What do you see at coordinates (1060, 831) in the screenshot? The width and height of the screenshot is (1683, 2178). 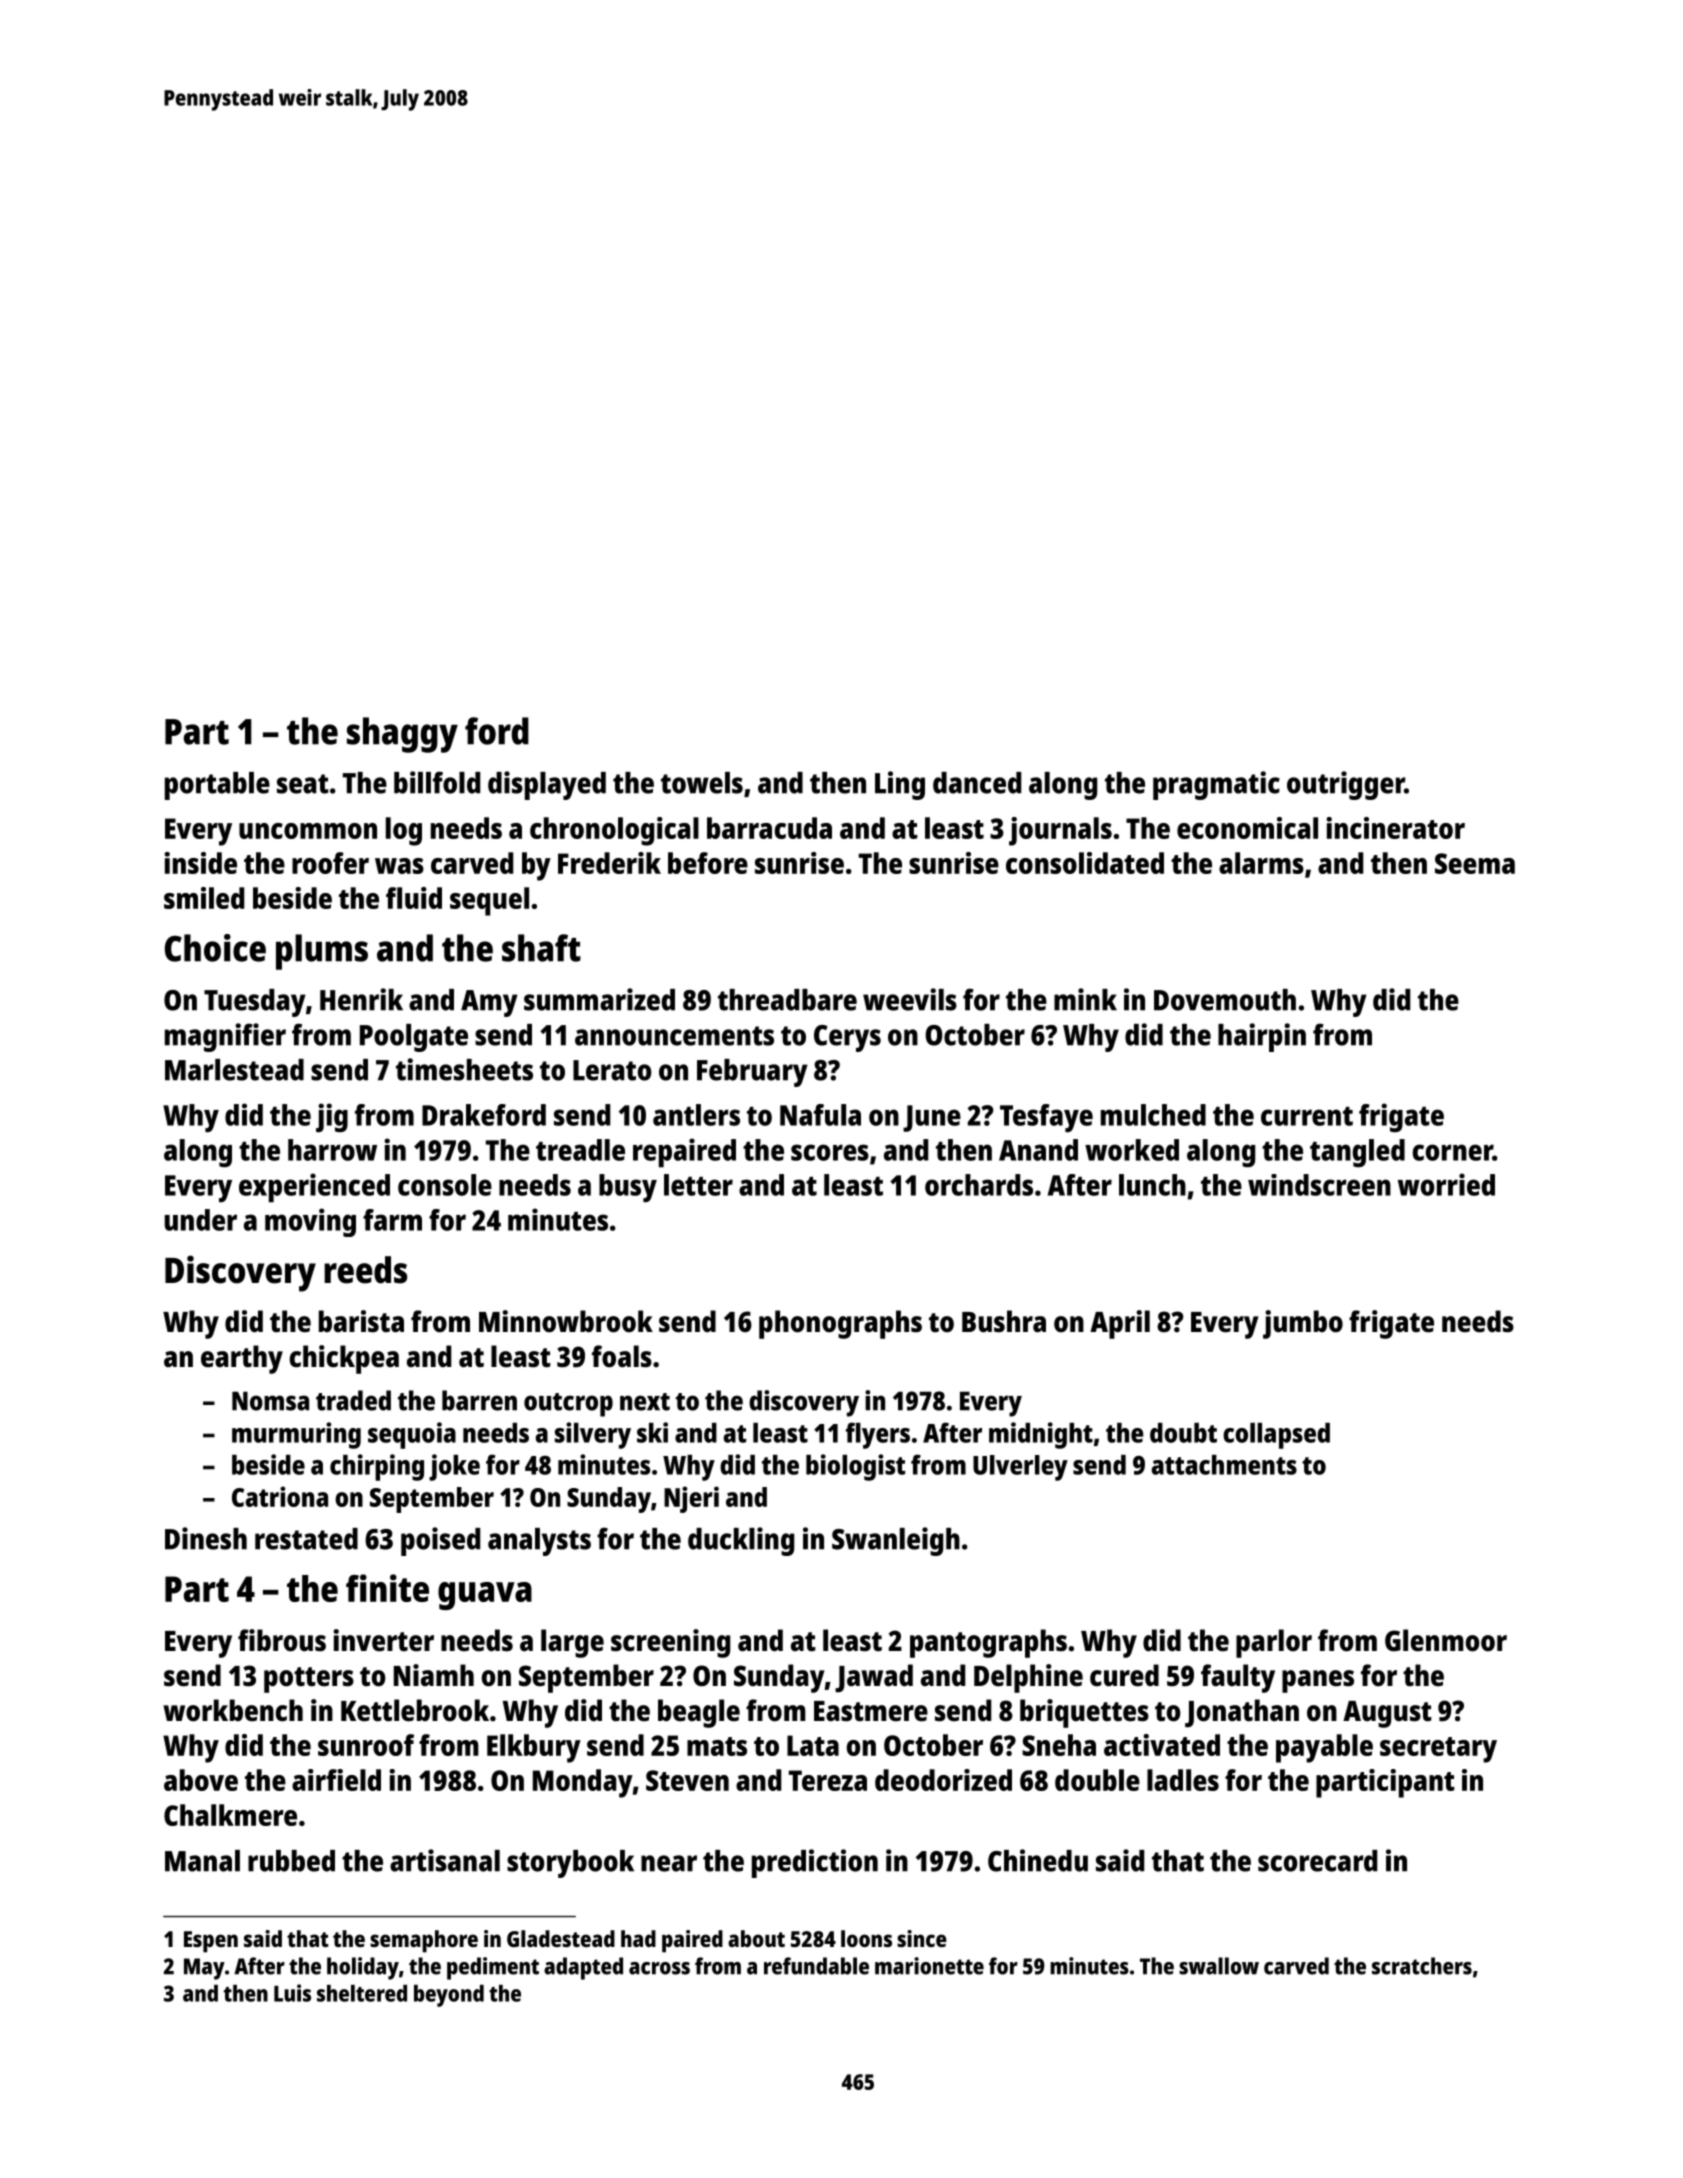 I see `journals` at bounding box center [1060, 831].
